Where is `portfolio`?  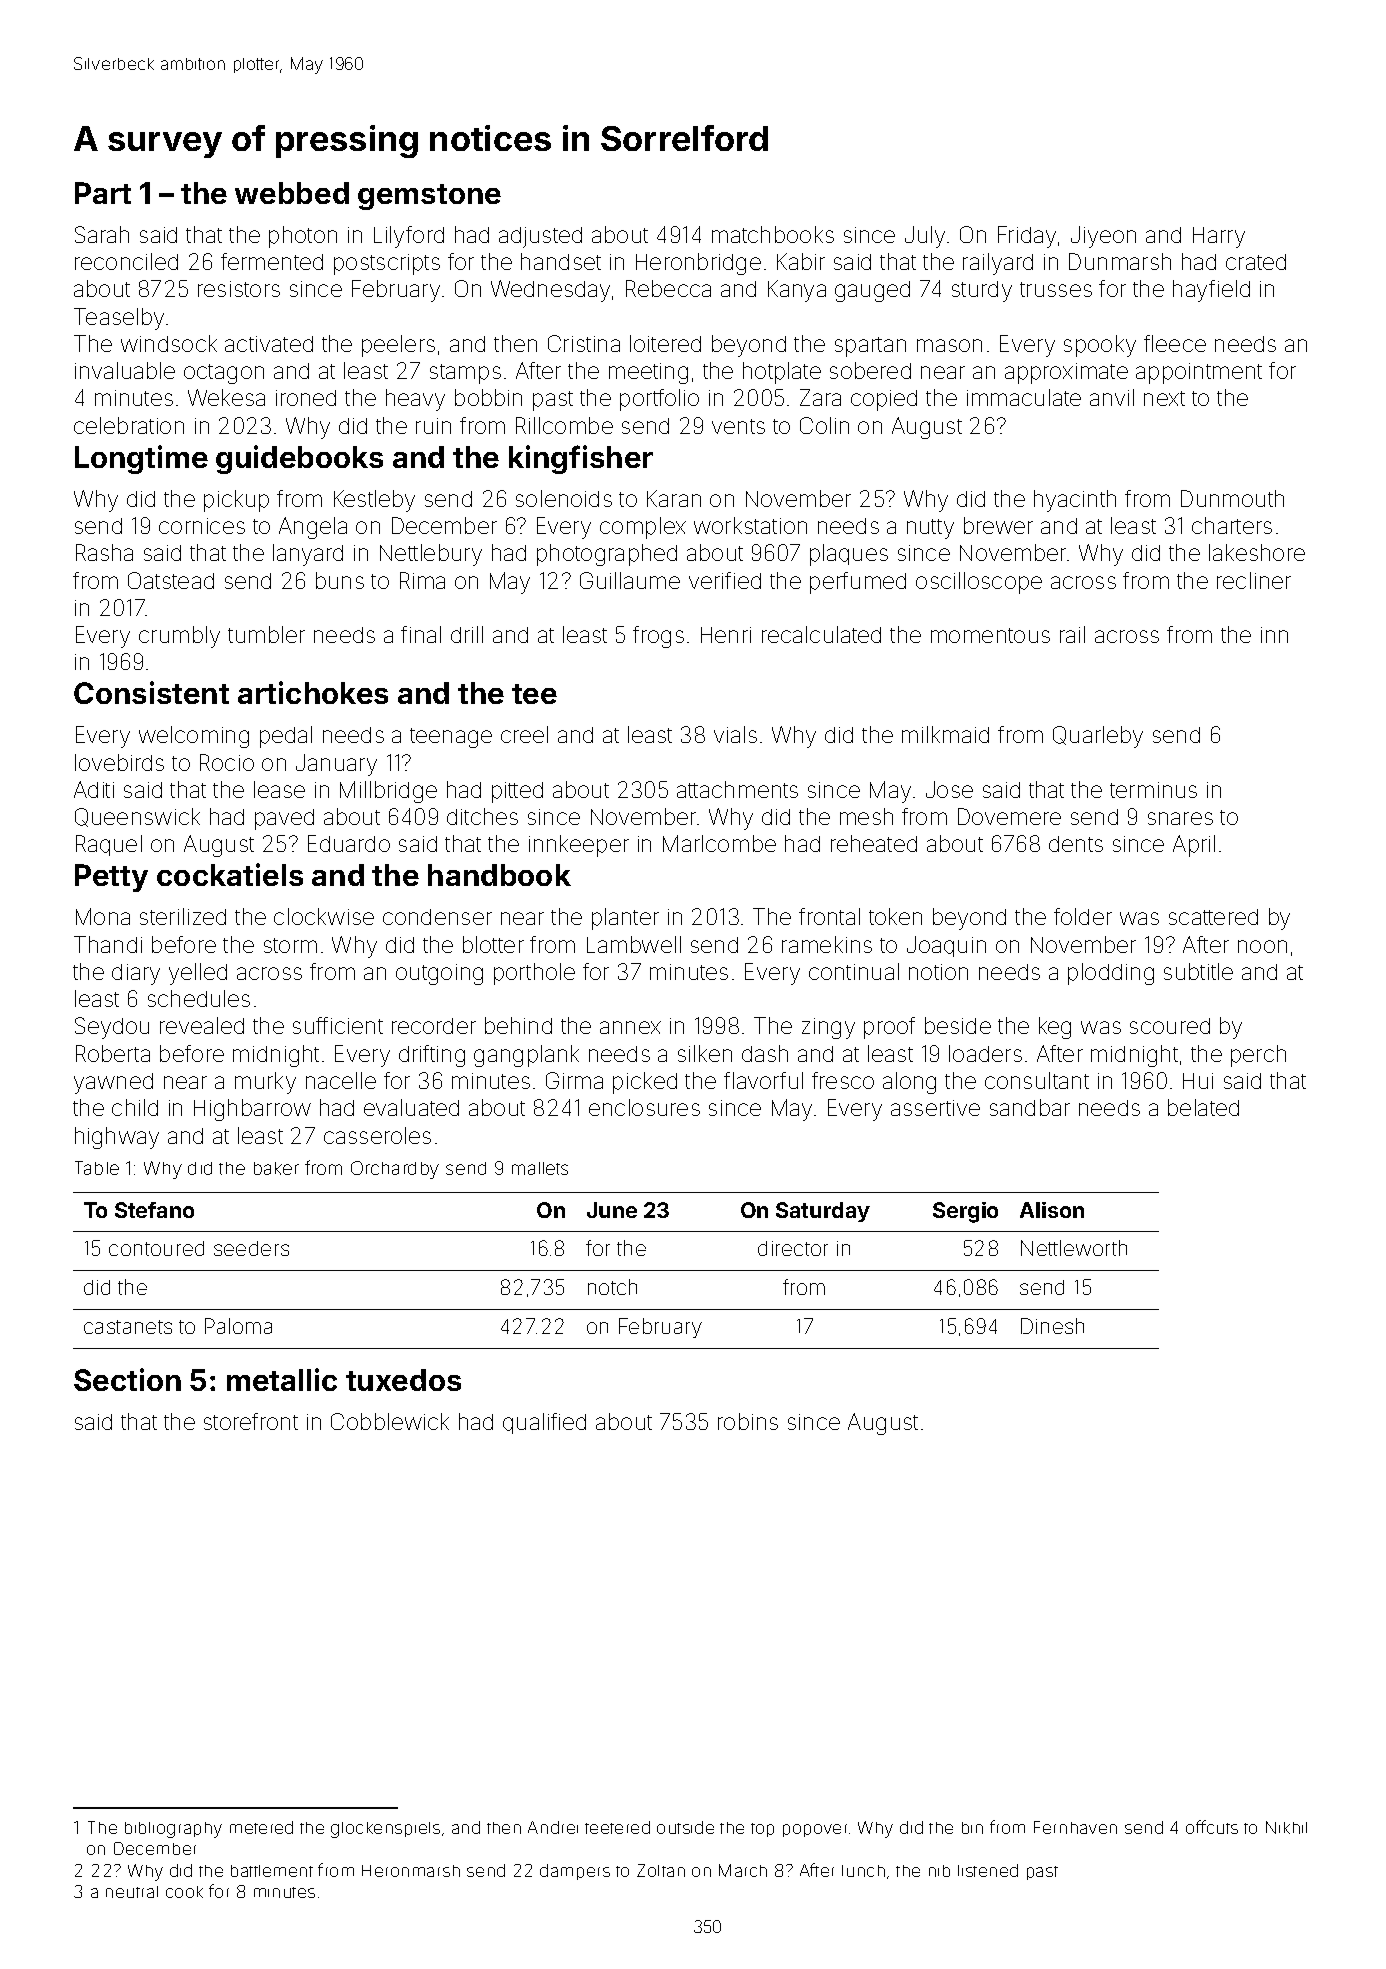 portfolio is located at coordinates (659, 400).
